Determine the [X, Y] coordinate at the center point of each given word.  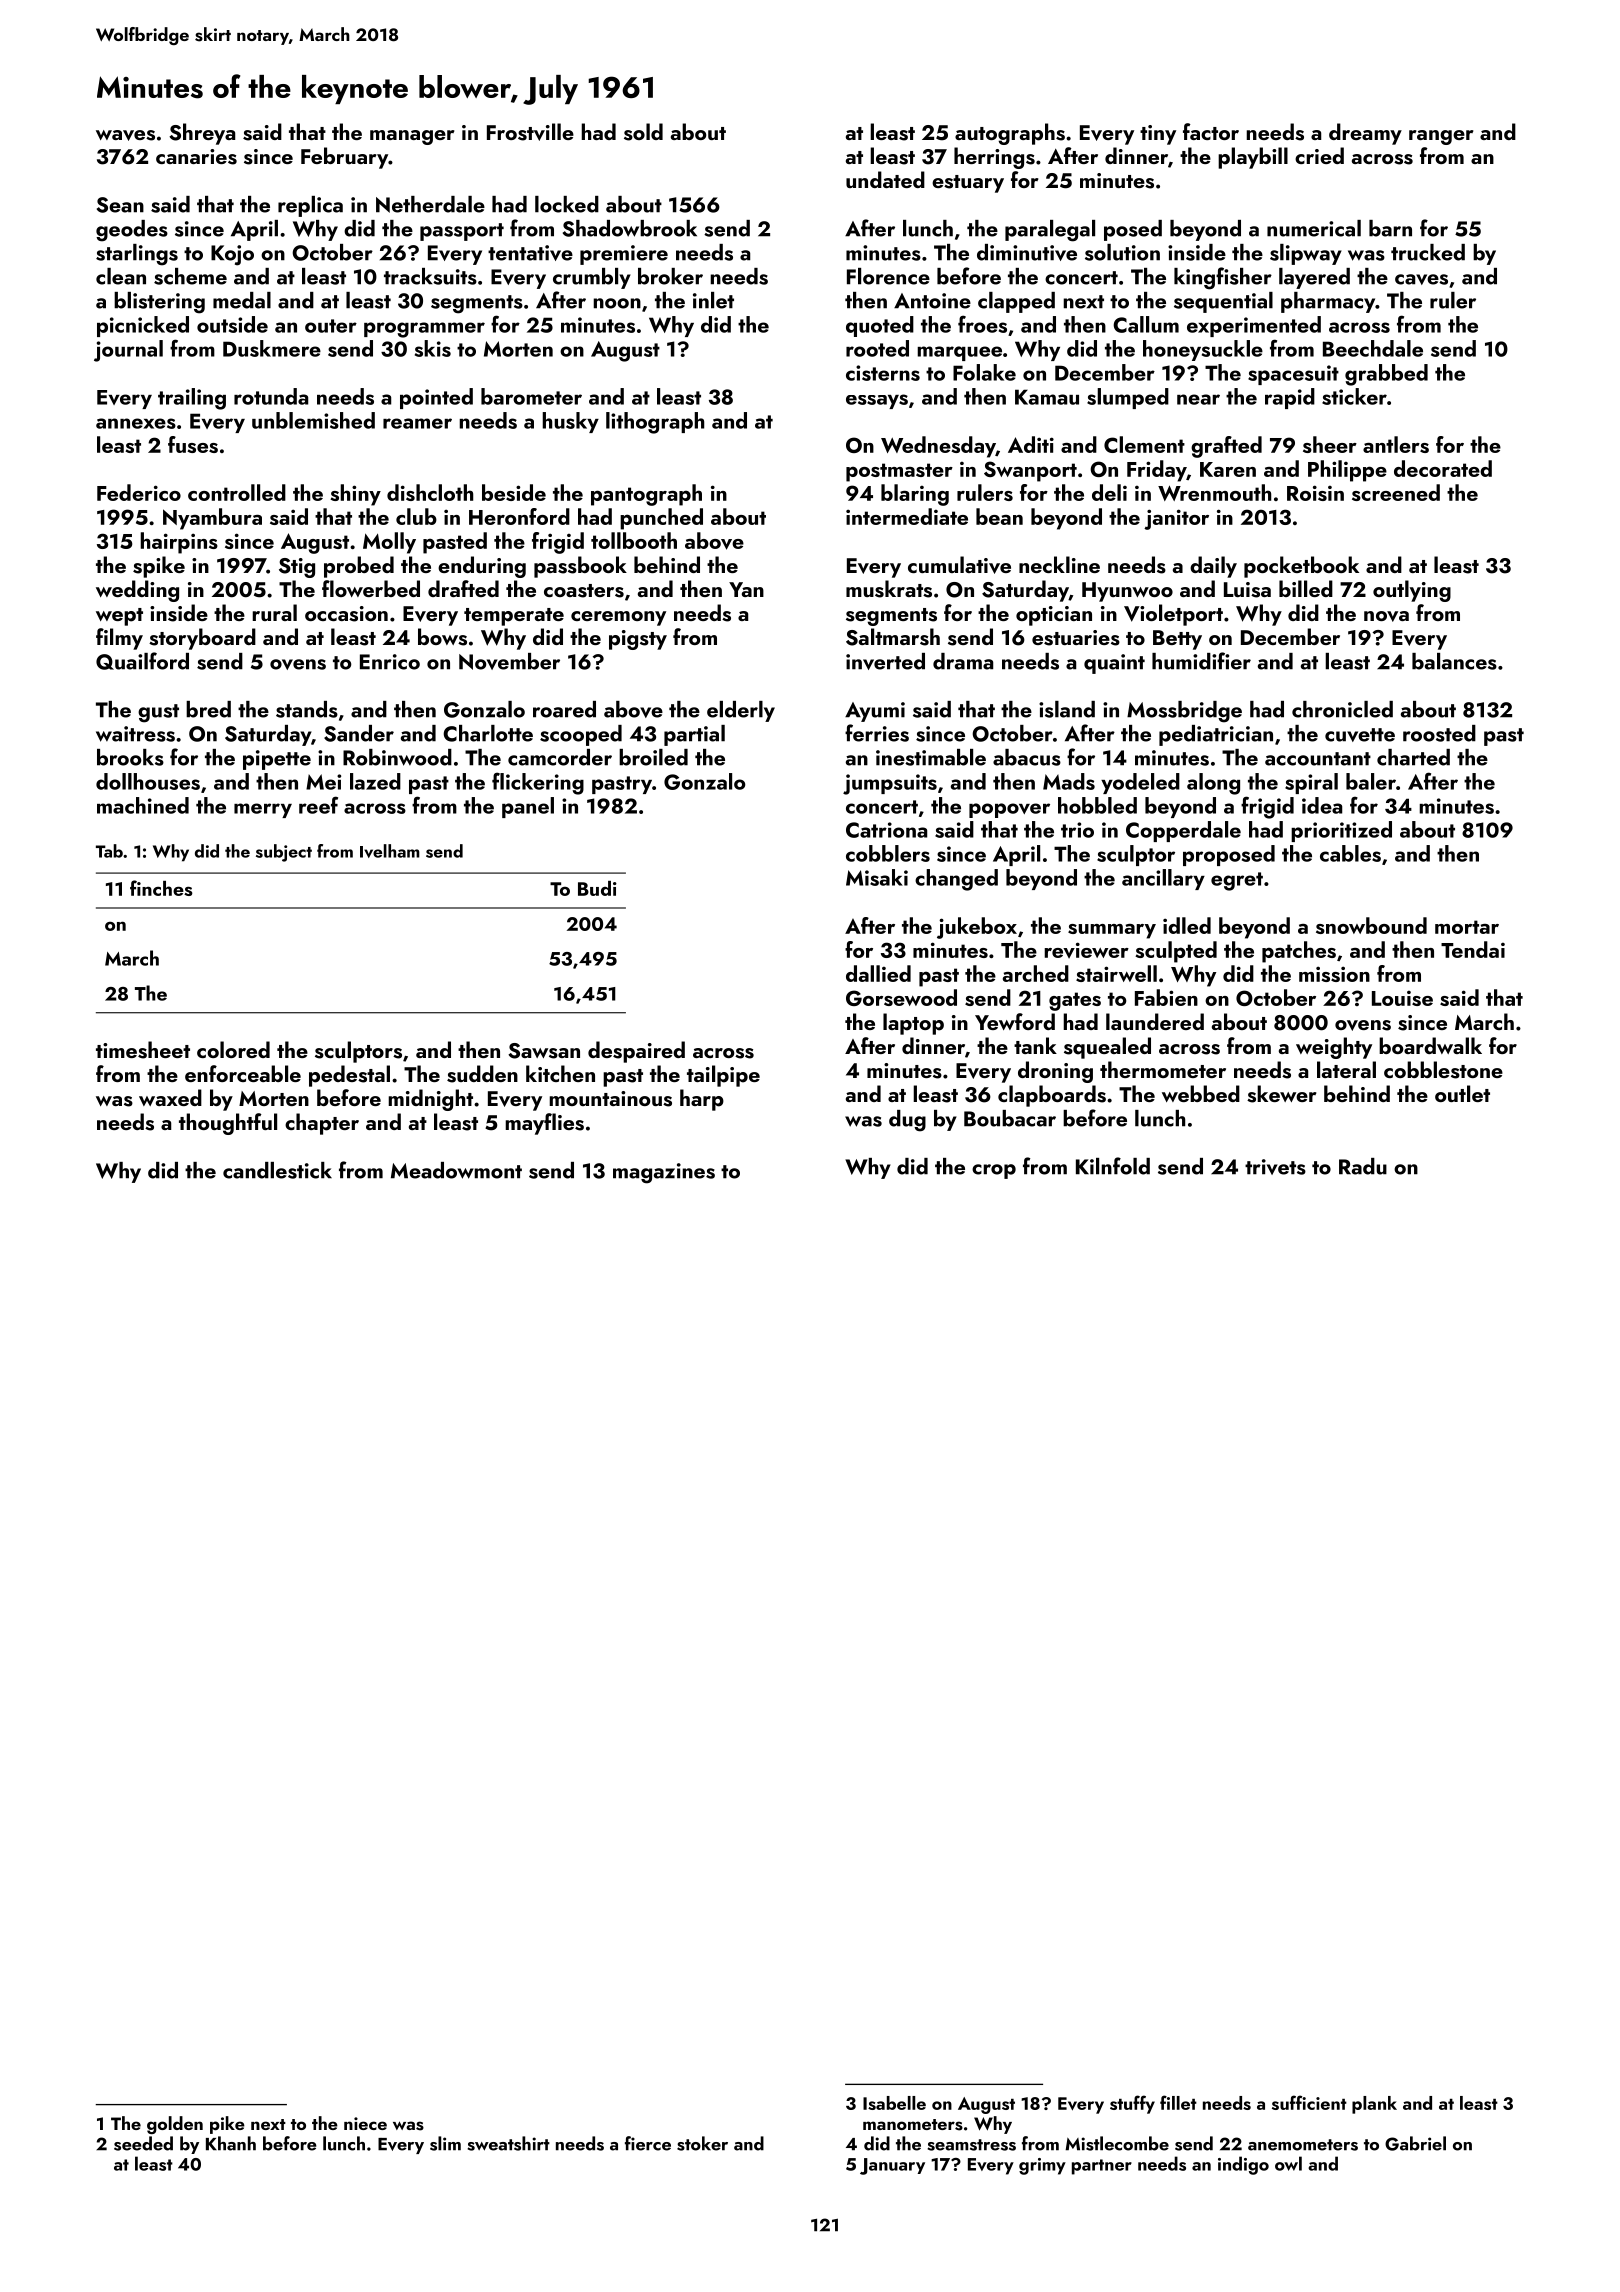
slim [445, 2143]
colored [233, 1049]
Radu [1363, 1166]
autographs [1010, 134]
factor [1211, 131]
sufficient [1309, 2102]
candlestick [277, 1170]
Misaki [877, 877]
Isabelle [894, 2103]
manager [412, 137]
